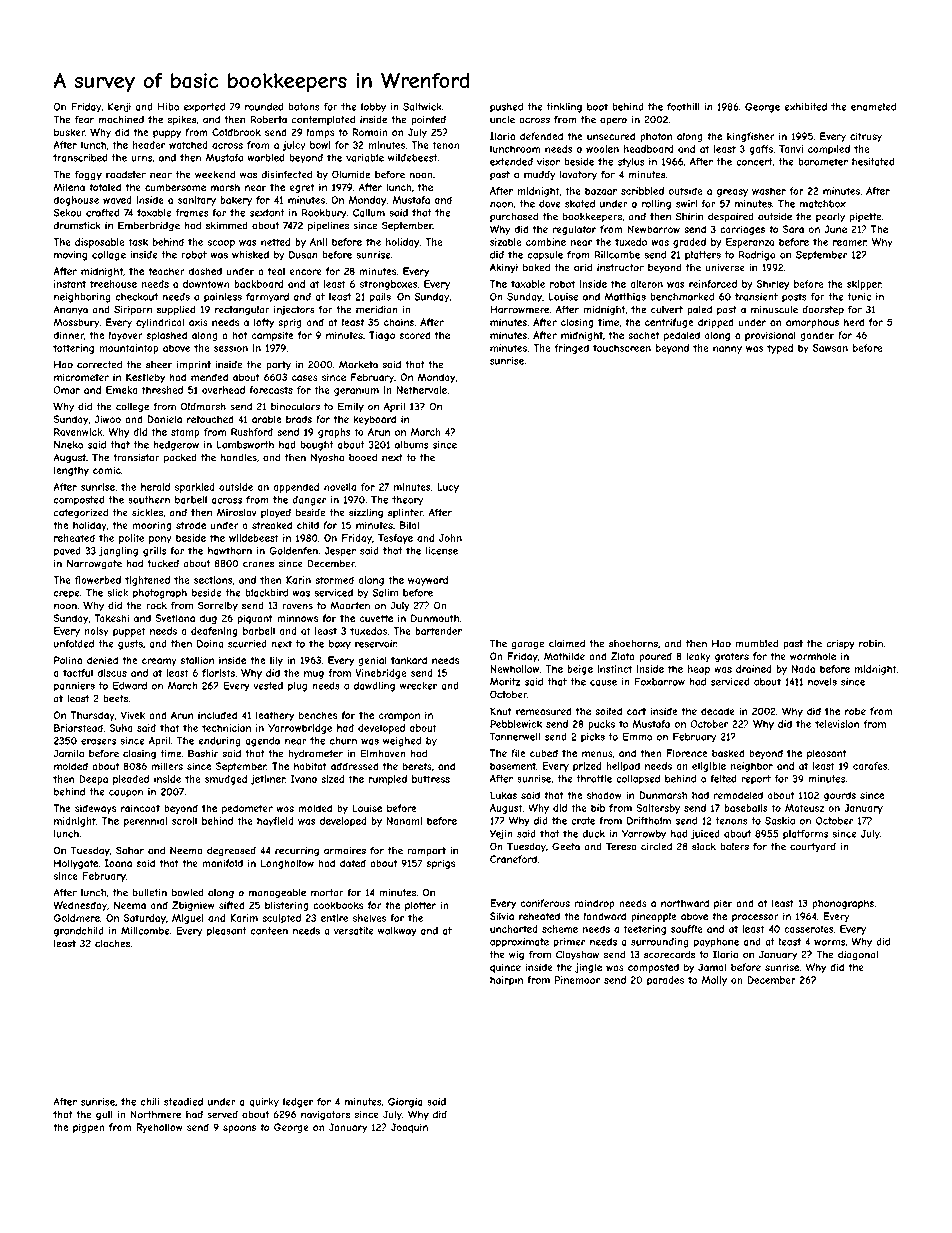  I want to click on typed, so click(780, 349).
